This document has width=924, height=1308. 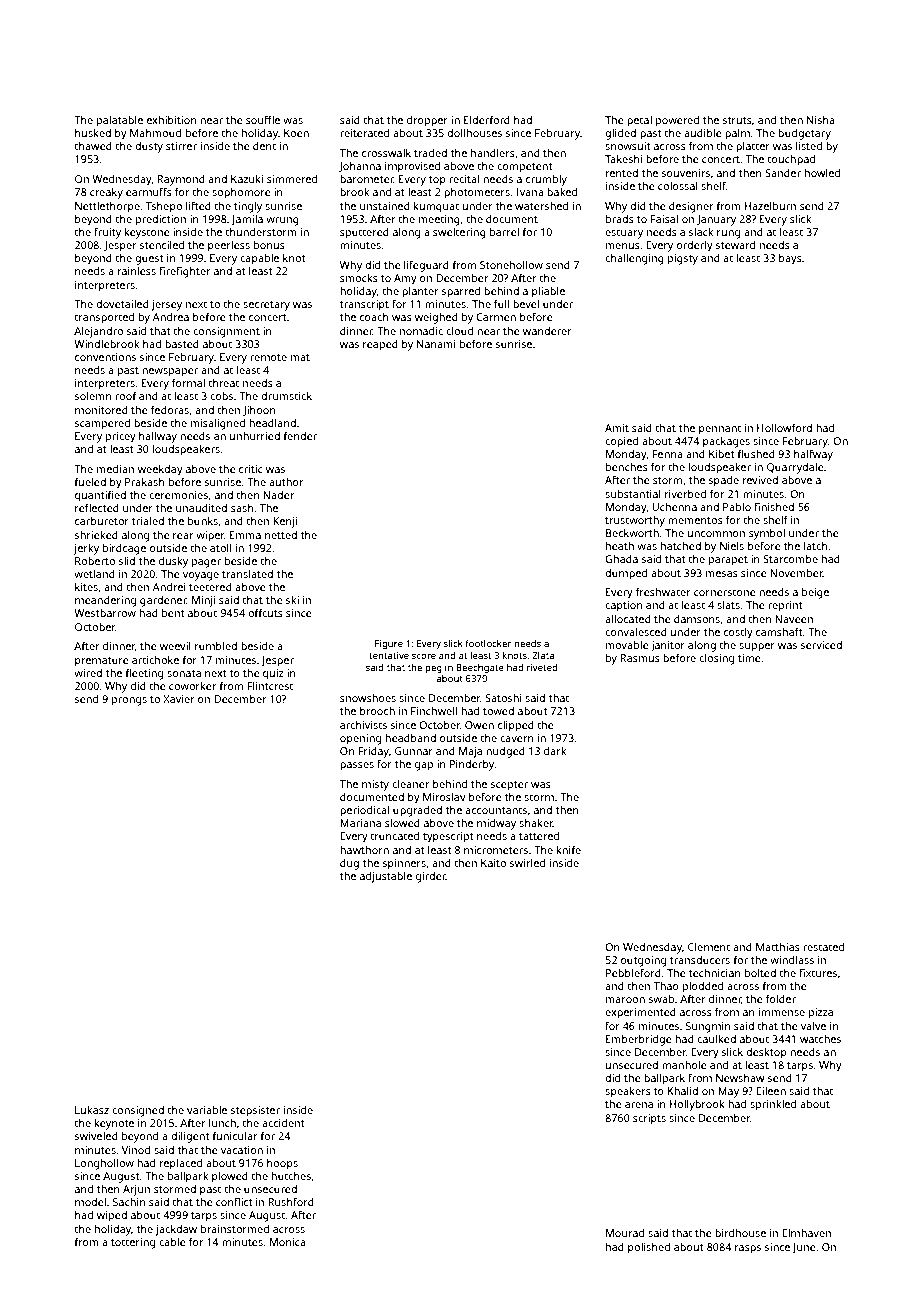 What do you see at coordinates (285, 522) in the document?
I see `Kenji` at bounding box center [285, 522].
